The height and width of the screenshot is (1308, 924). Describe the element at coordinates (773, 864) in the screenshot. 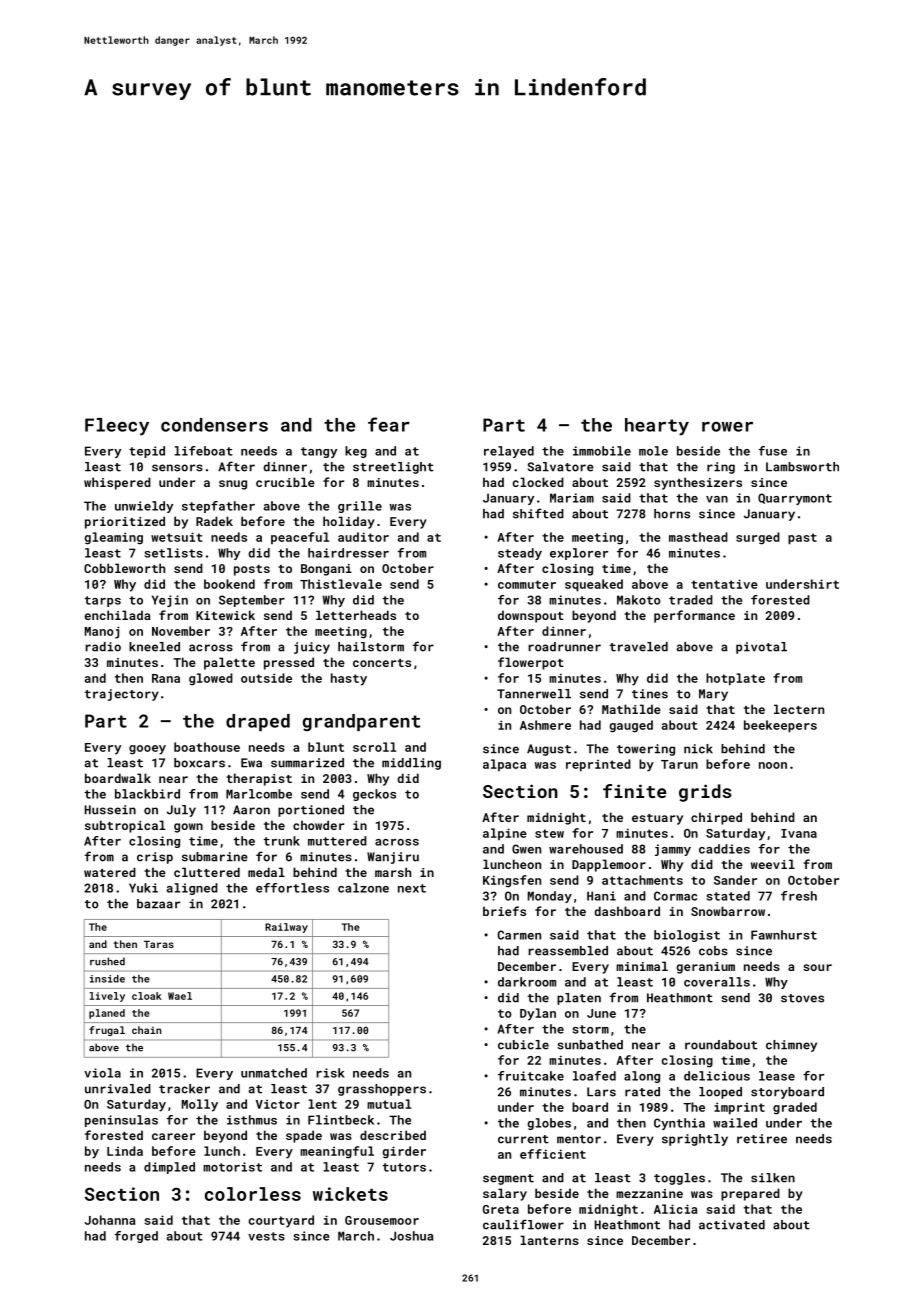

I see `weevil` at that location.
